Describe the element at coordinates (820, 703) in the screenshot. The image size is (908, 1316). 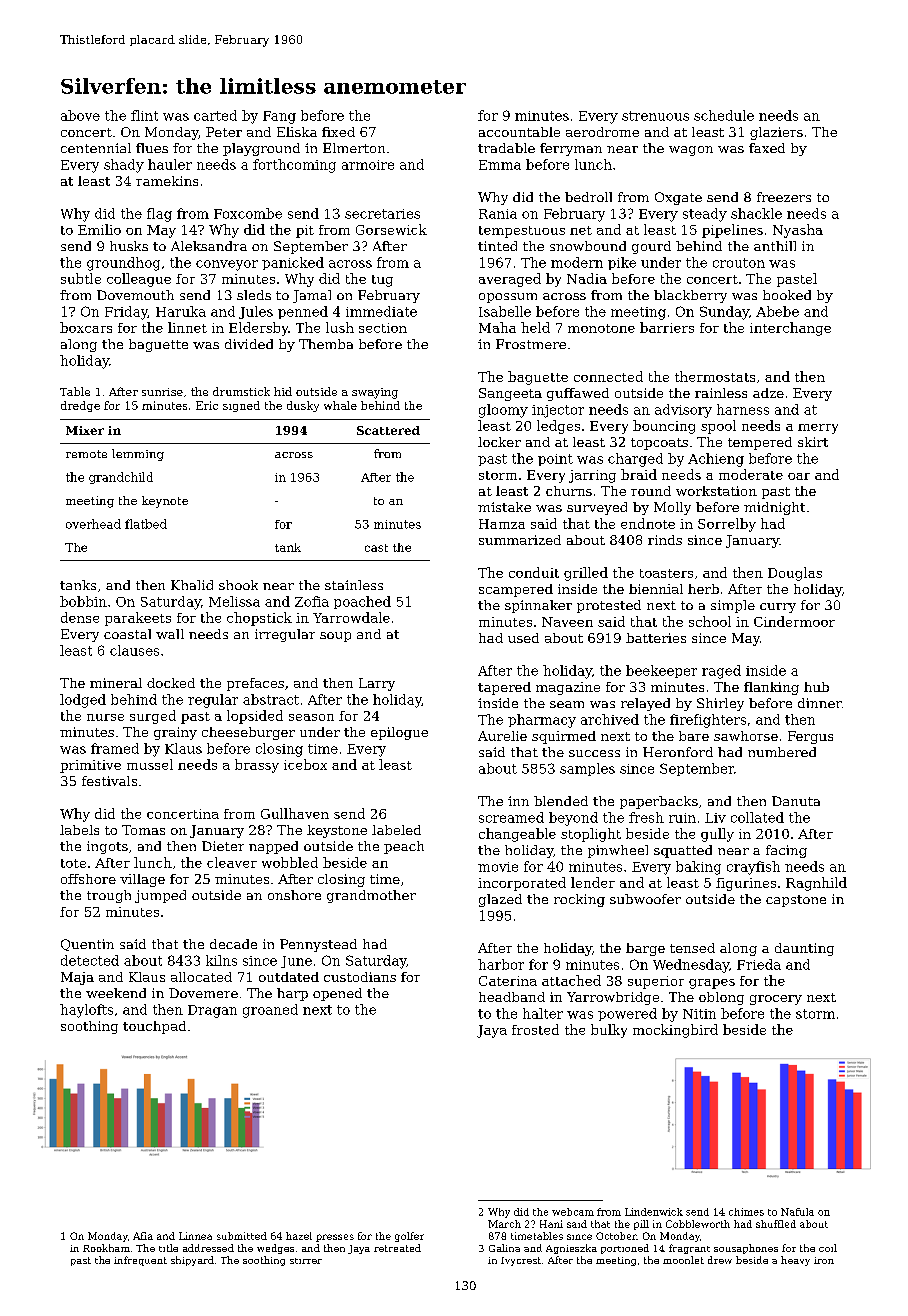
I see `dinner` at that location.
